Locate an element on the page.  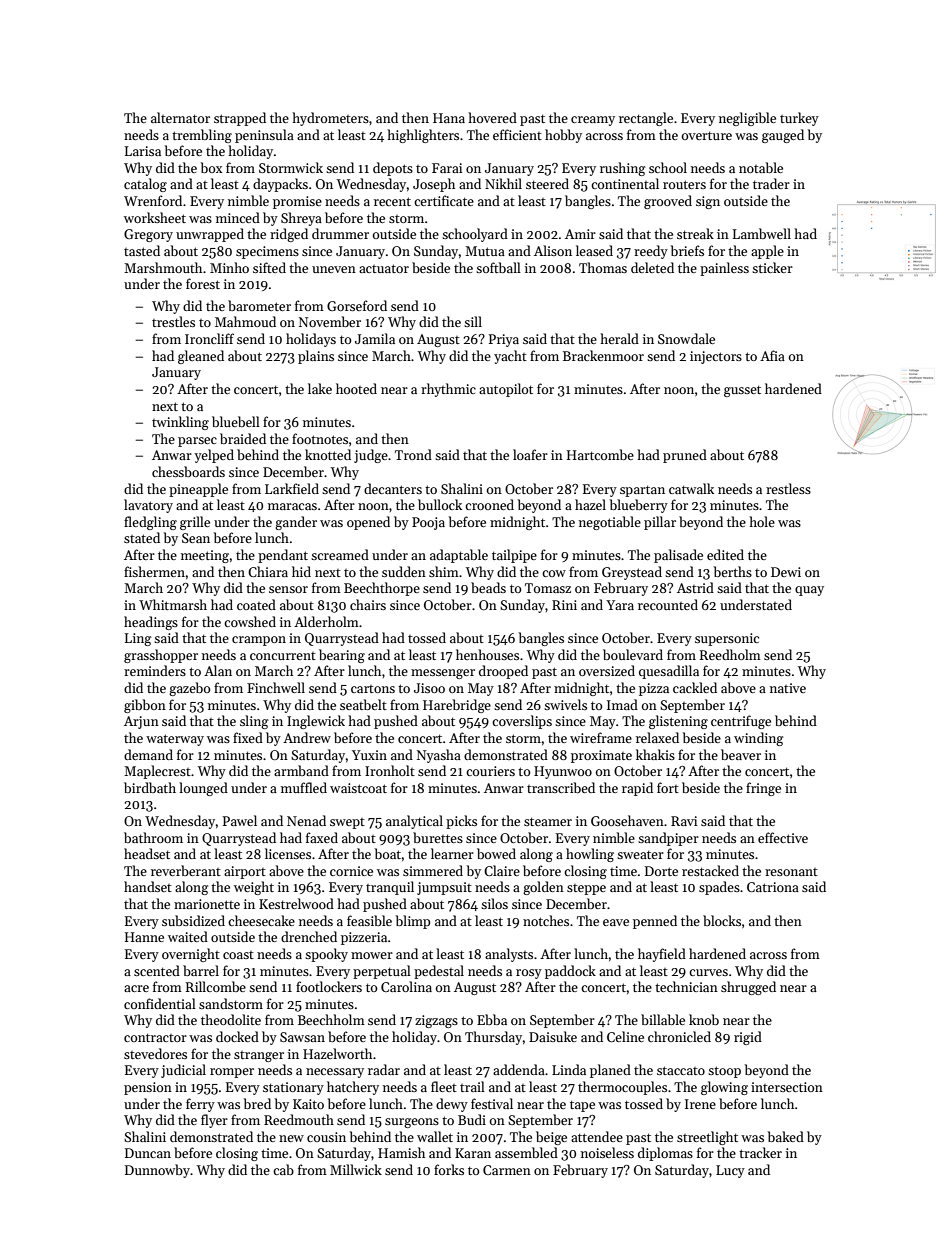
alternator is located at coordinates (180, 117).
